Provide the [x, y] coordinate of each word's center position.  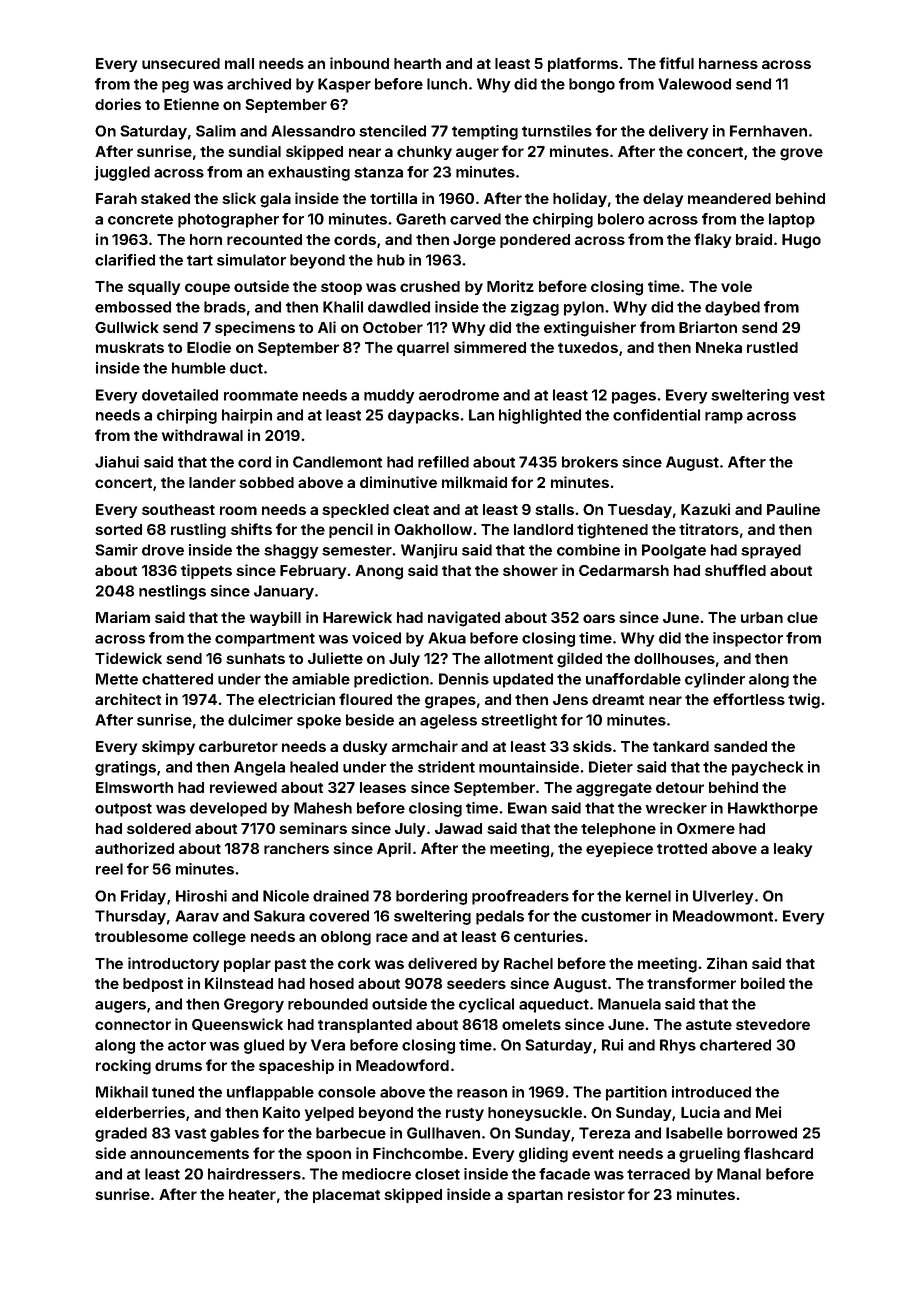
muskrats [130, 347]
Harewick [357, 617]
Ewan [527, 808]
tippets [206, 571]
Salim [216, 131]
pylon [584, 308]
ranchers [296, 848]
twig [804, 701]
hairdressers [254, 1174]
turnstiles [557, 131]
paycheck [767, 768]
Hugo [801, 241]
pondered [535, 241]
